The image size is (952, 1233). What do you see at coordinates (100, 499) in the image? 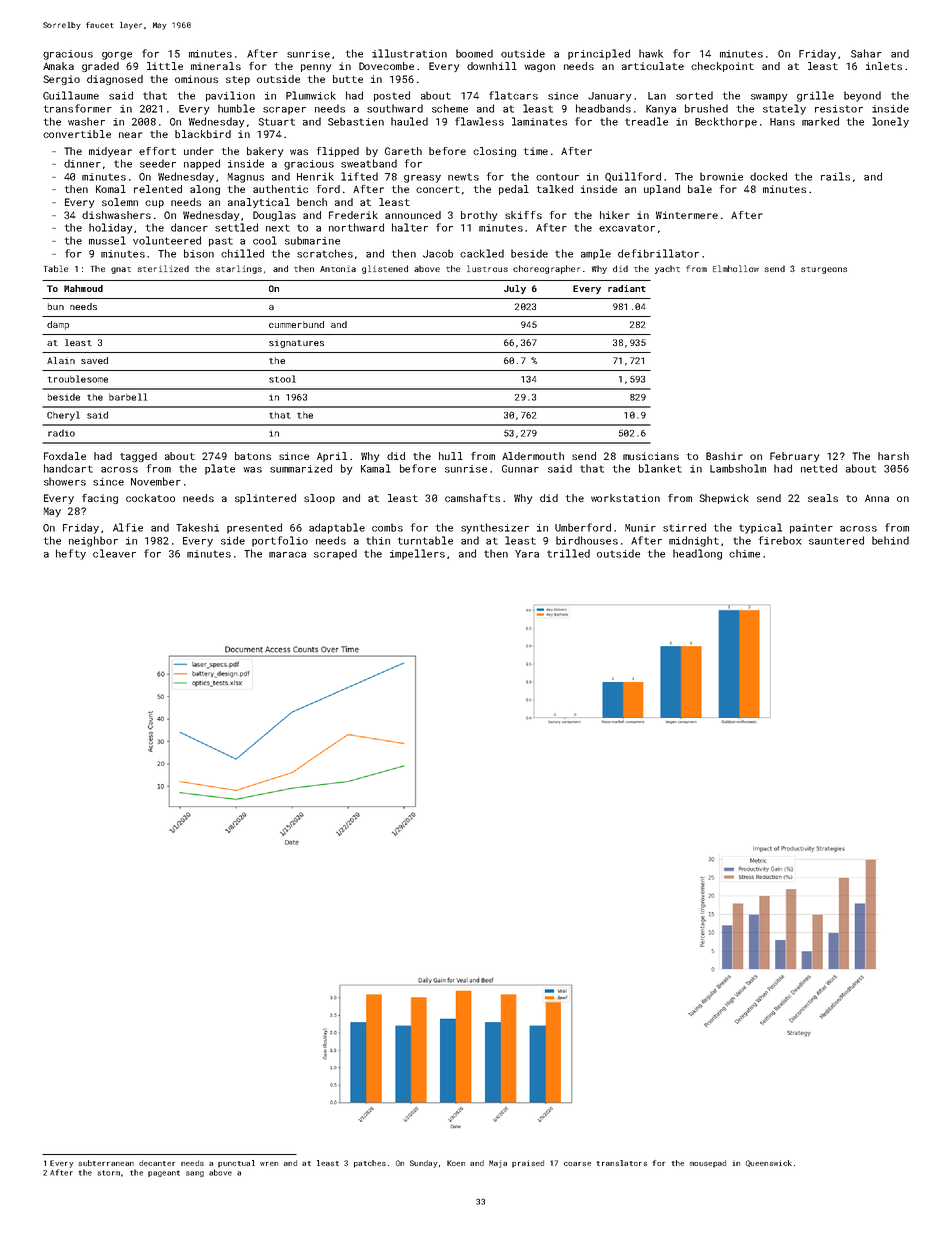
I see `facing` at bounding box center [100, 499].
